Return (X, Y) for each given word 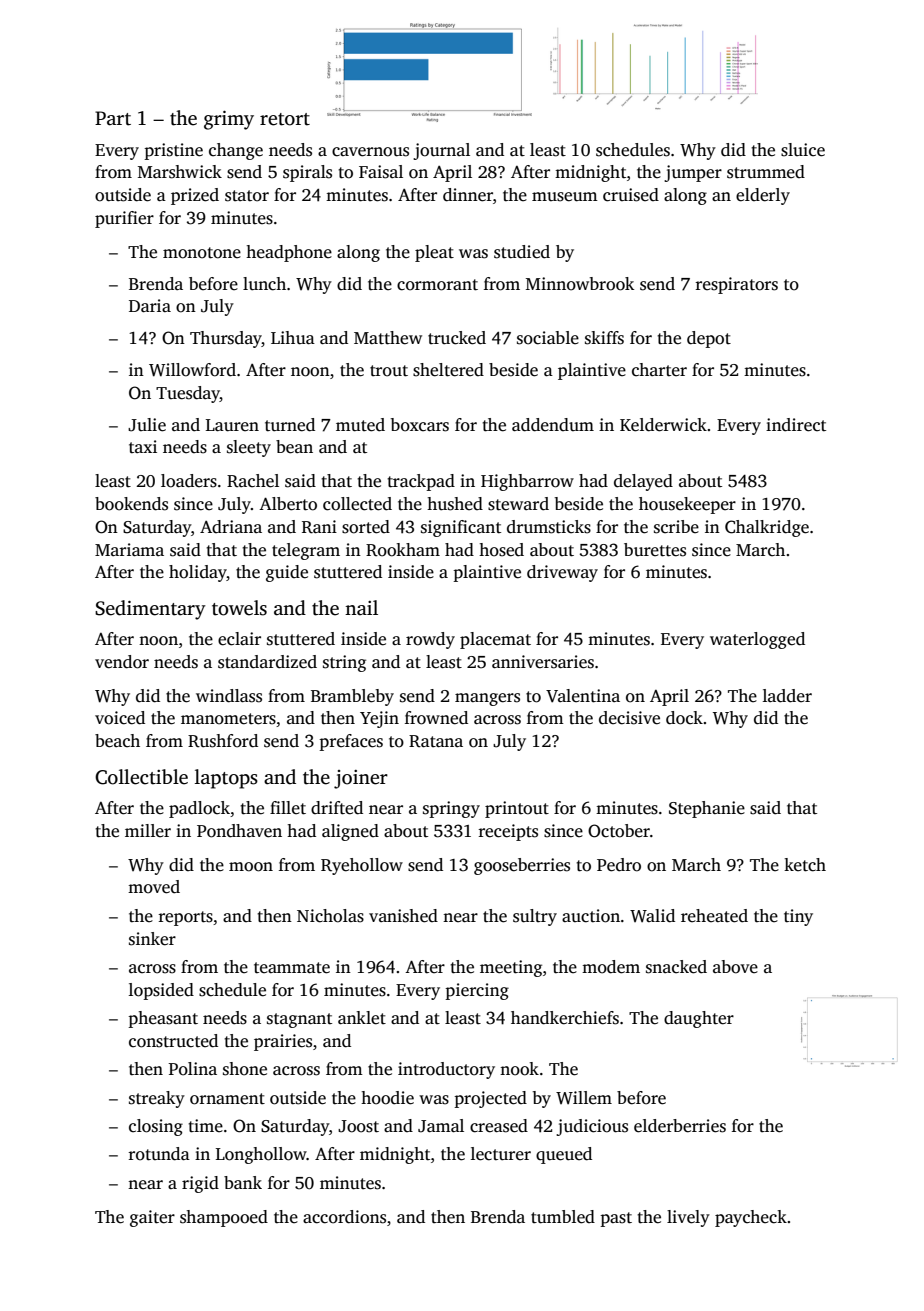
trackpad (421, 482)
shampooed (224, 1218)
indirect (796, 425)
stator (247, 196)
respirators (736, 285)
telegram (306, 551)
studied (522, 252)
